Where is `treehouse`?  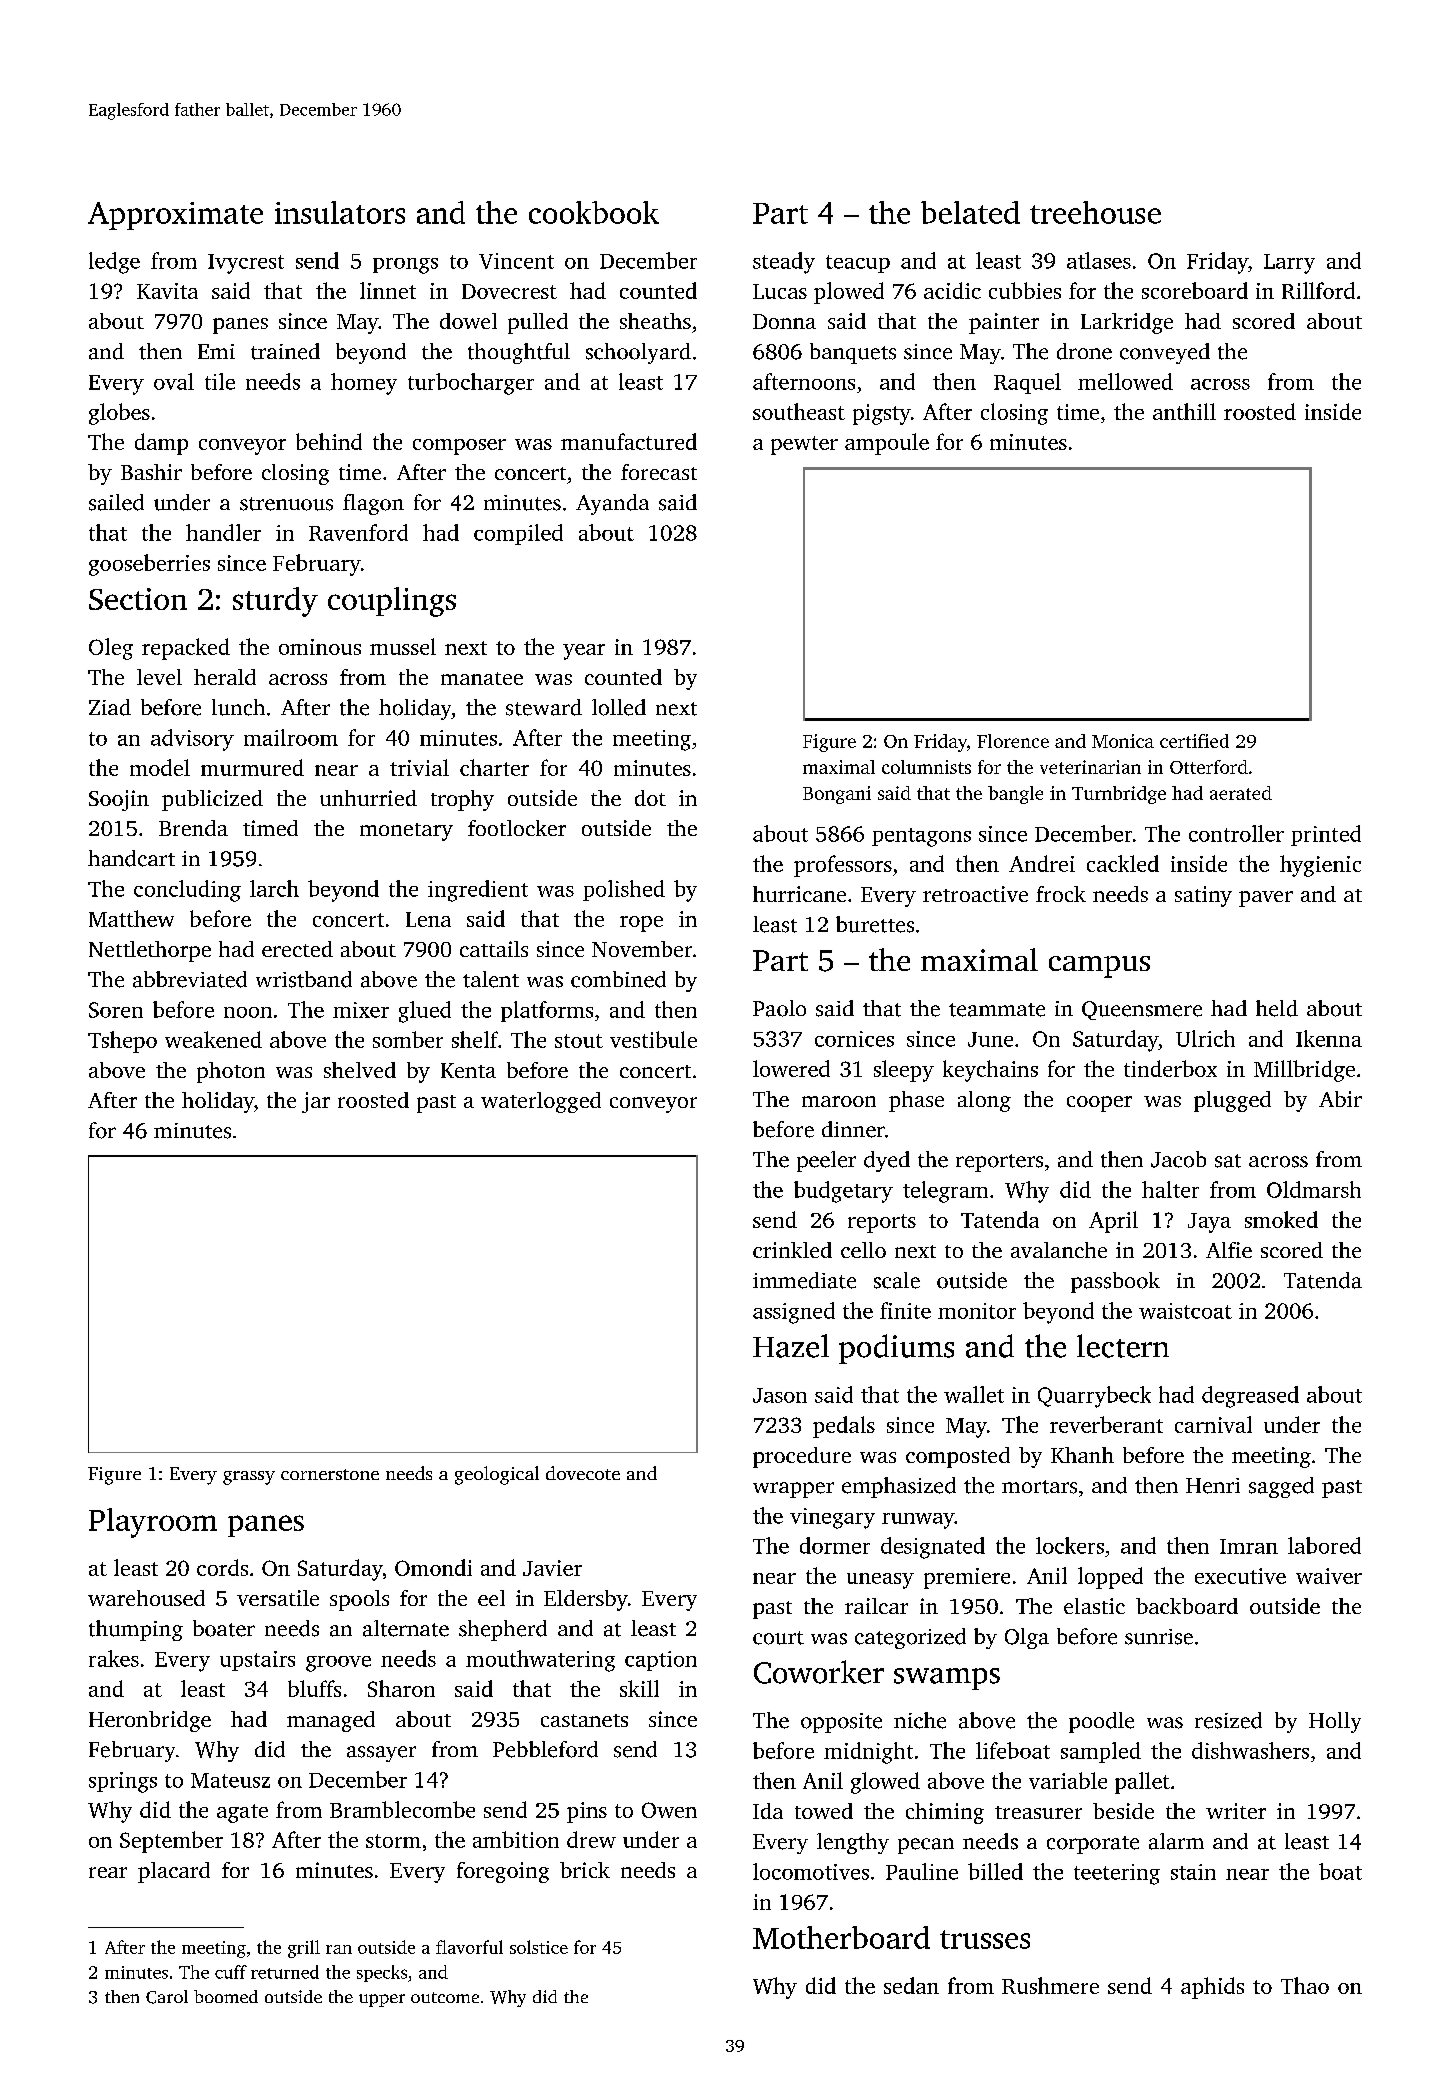 treehouse is located at coordinates (1095, 212).
